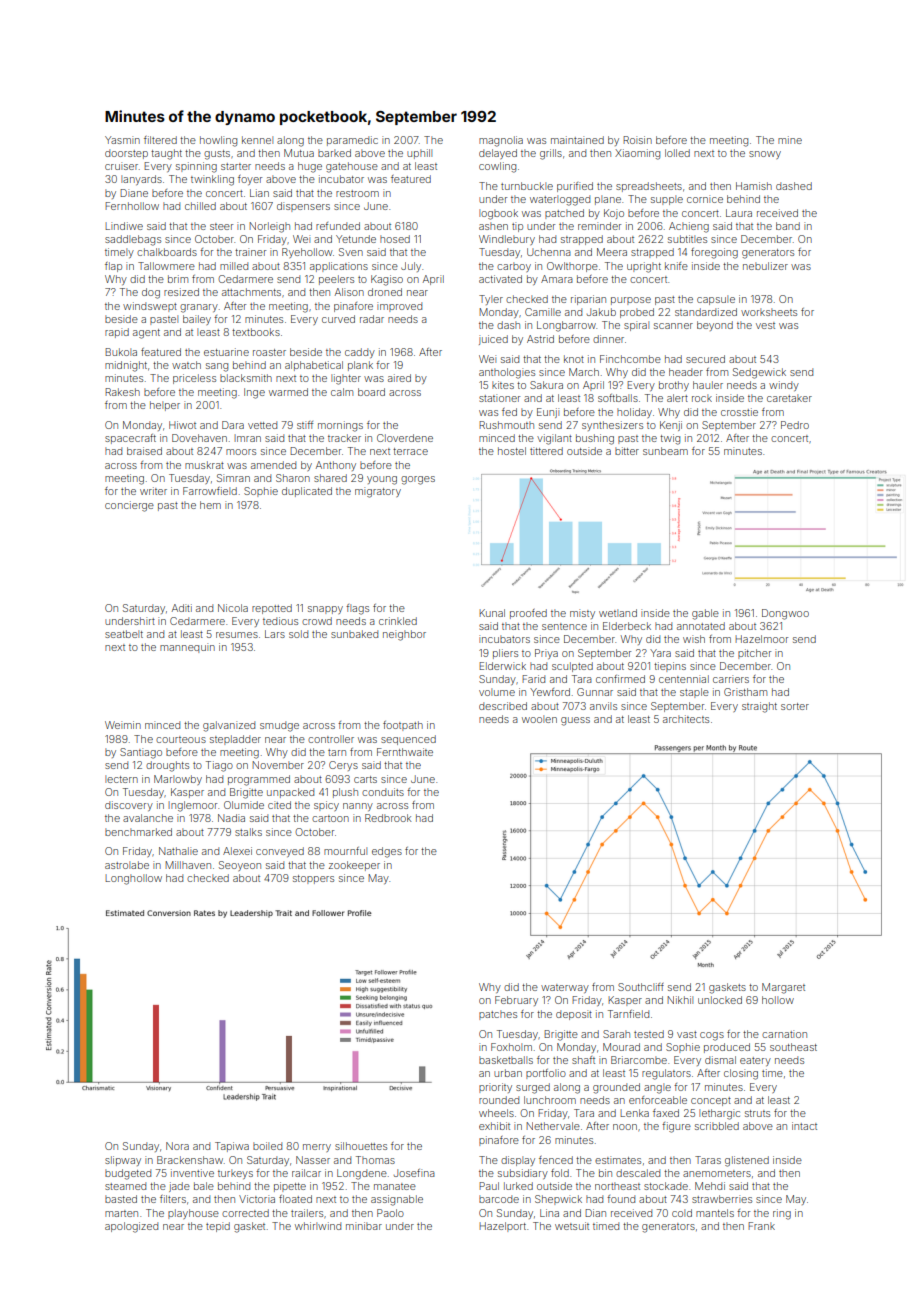  I want to click on Hazelport, so click(502, 1227).
